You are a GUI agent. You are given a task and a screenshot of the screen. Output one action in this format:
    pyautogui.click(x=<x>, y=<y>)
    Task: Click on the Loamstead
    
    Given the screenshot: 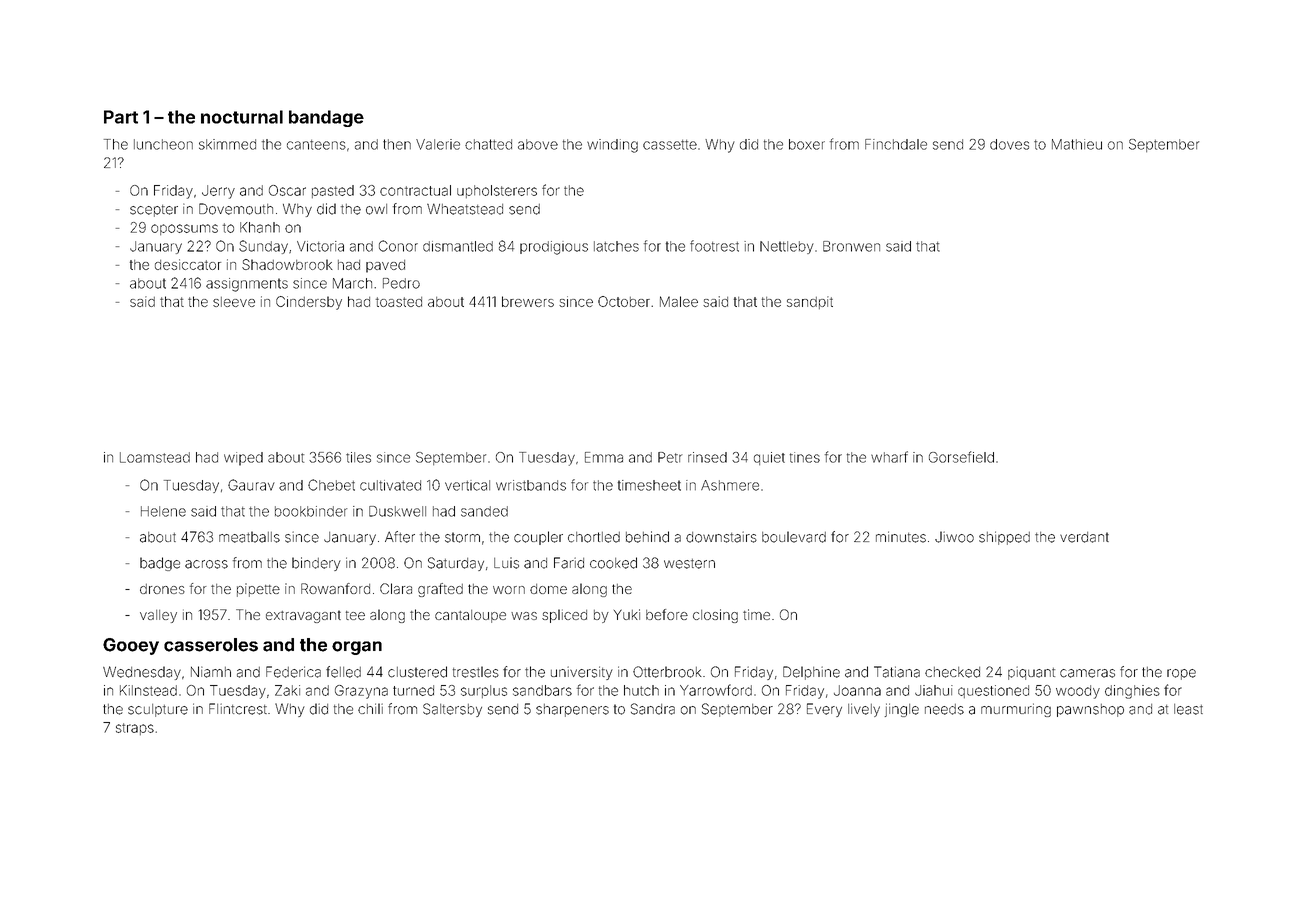 What is the action you would take?
    pyautogui.click(x=155, y=457)
